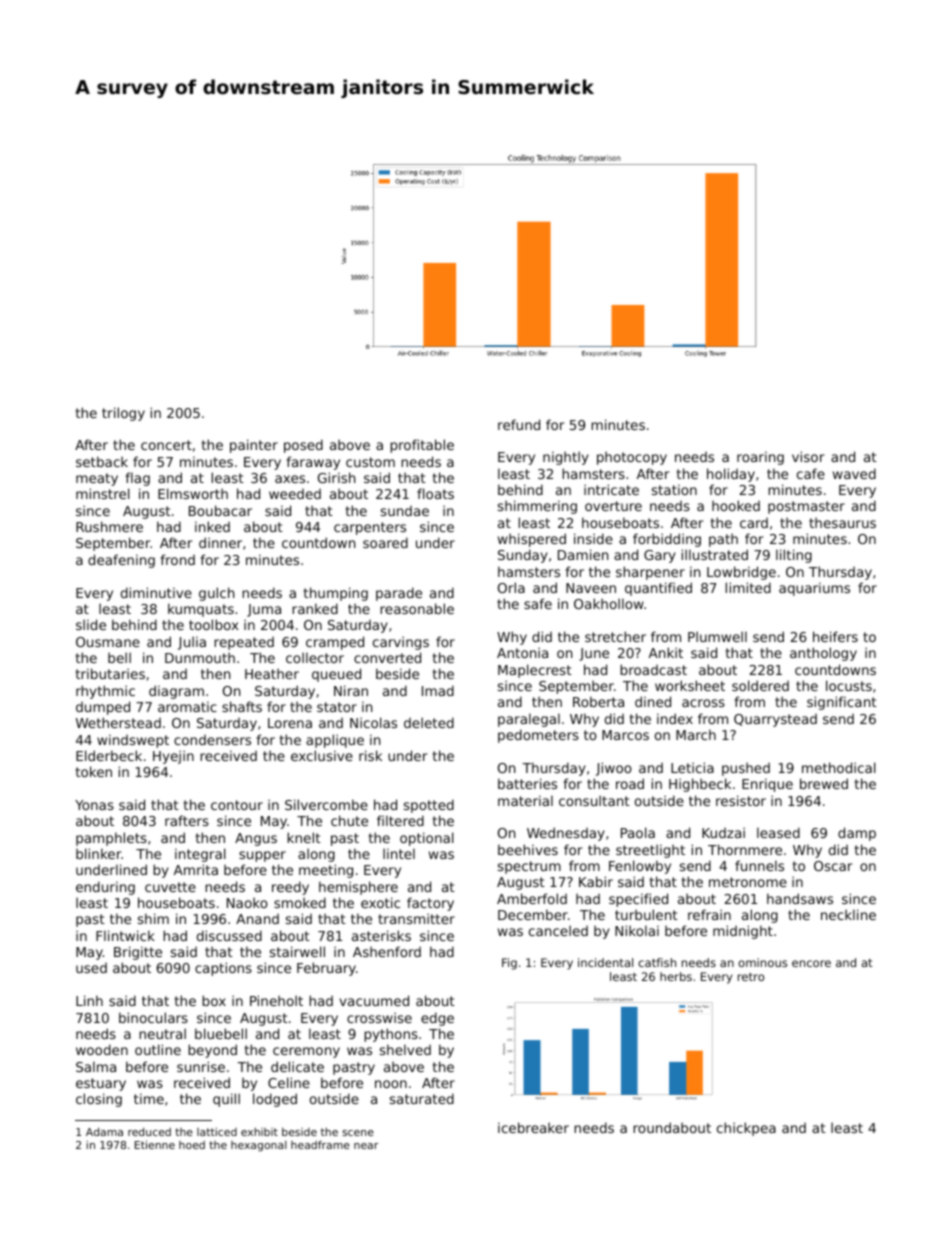 The image size is (952, 1233). Describe the element at coordinates (746, 1129) in the document. I see `chickpea` at that location.
